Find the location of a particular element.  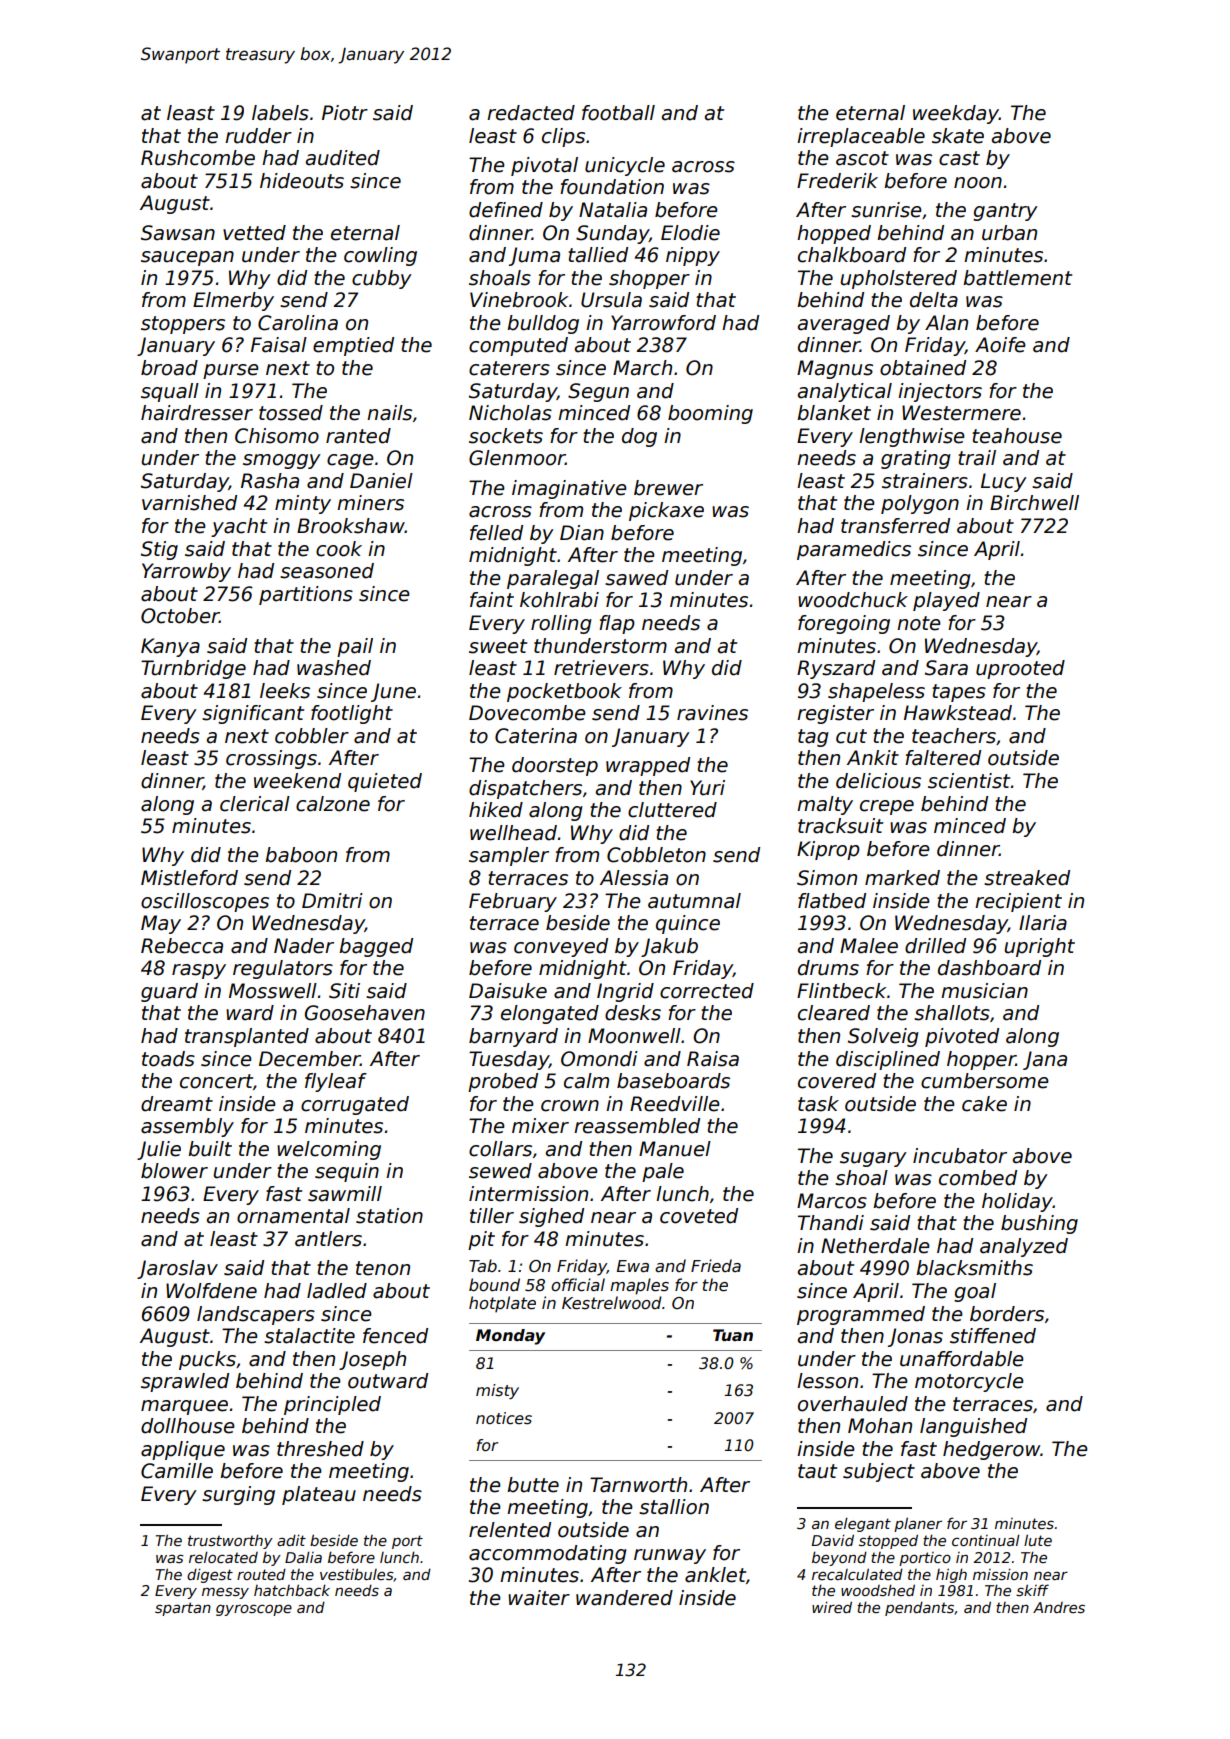

Carolina is located at coordinates (298, 323).
